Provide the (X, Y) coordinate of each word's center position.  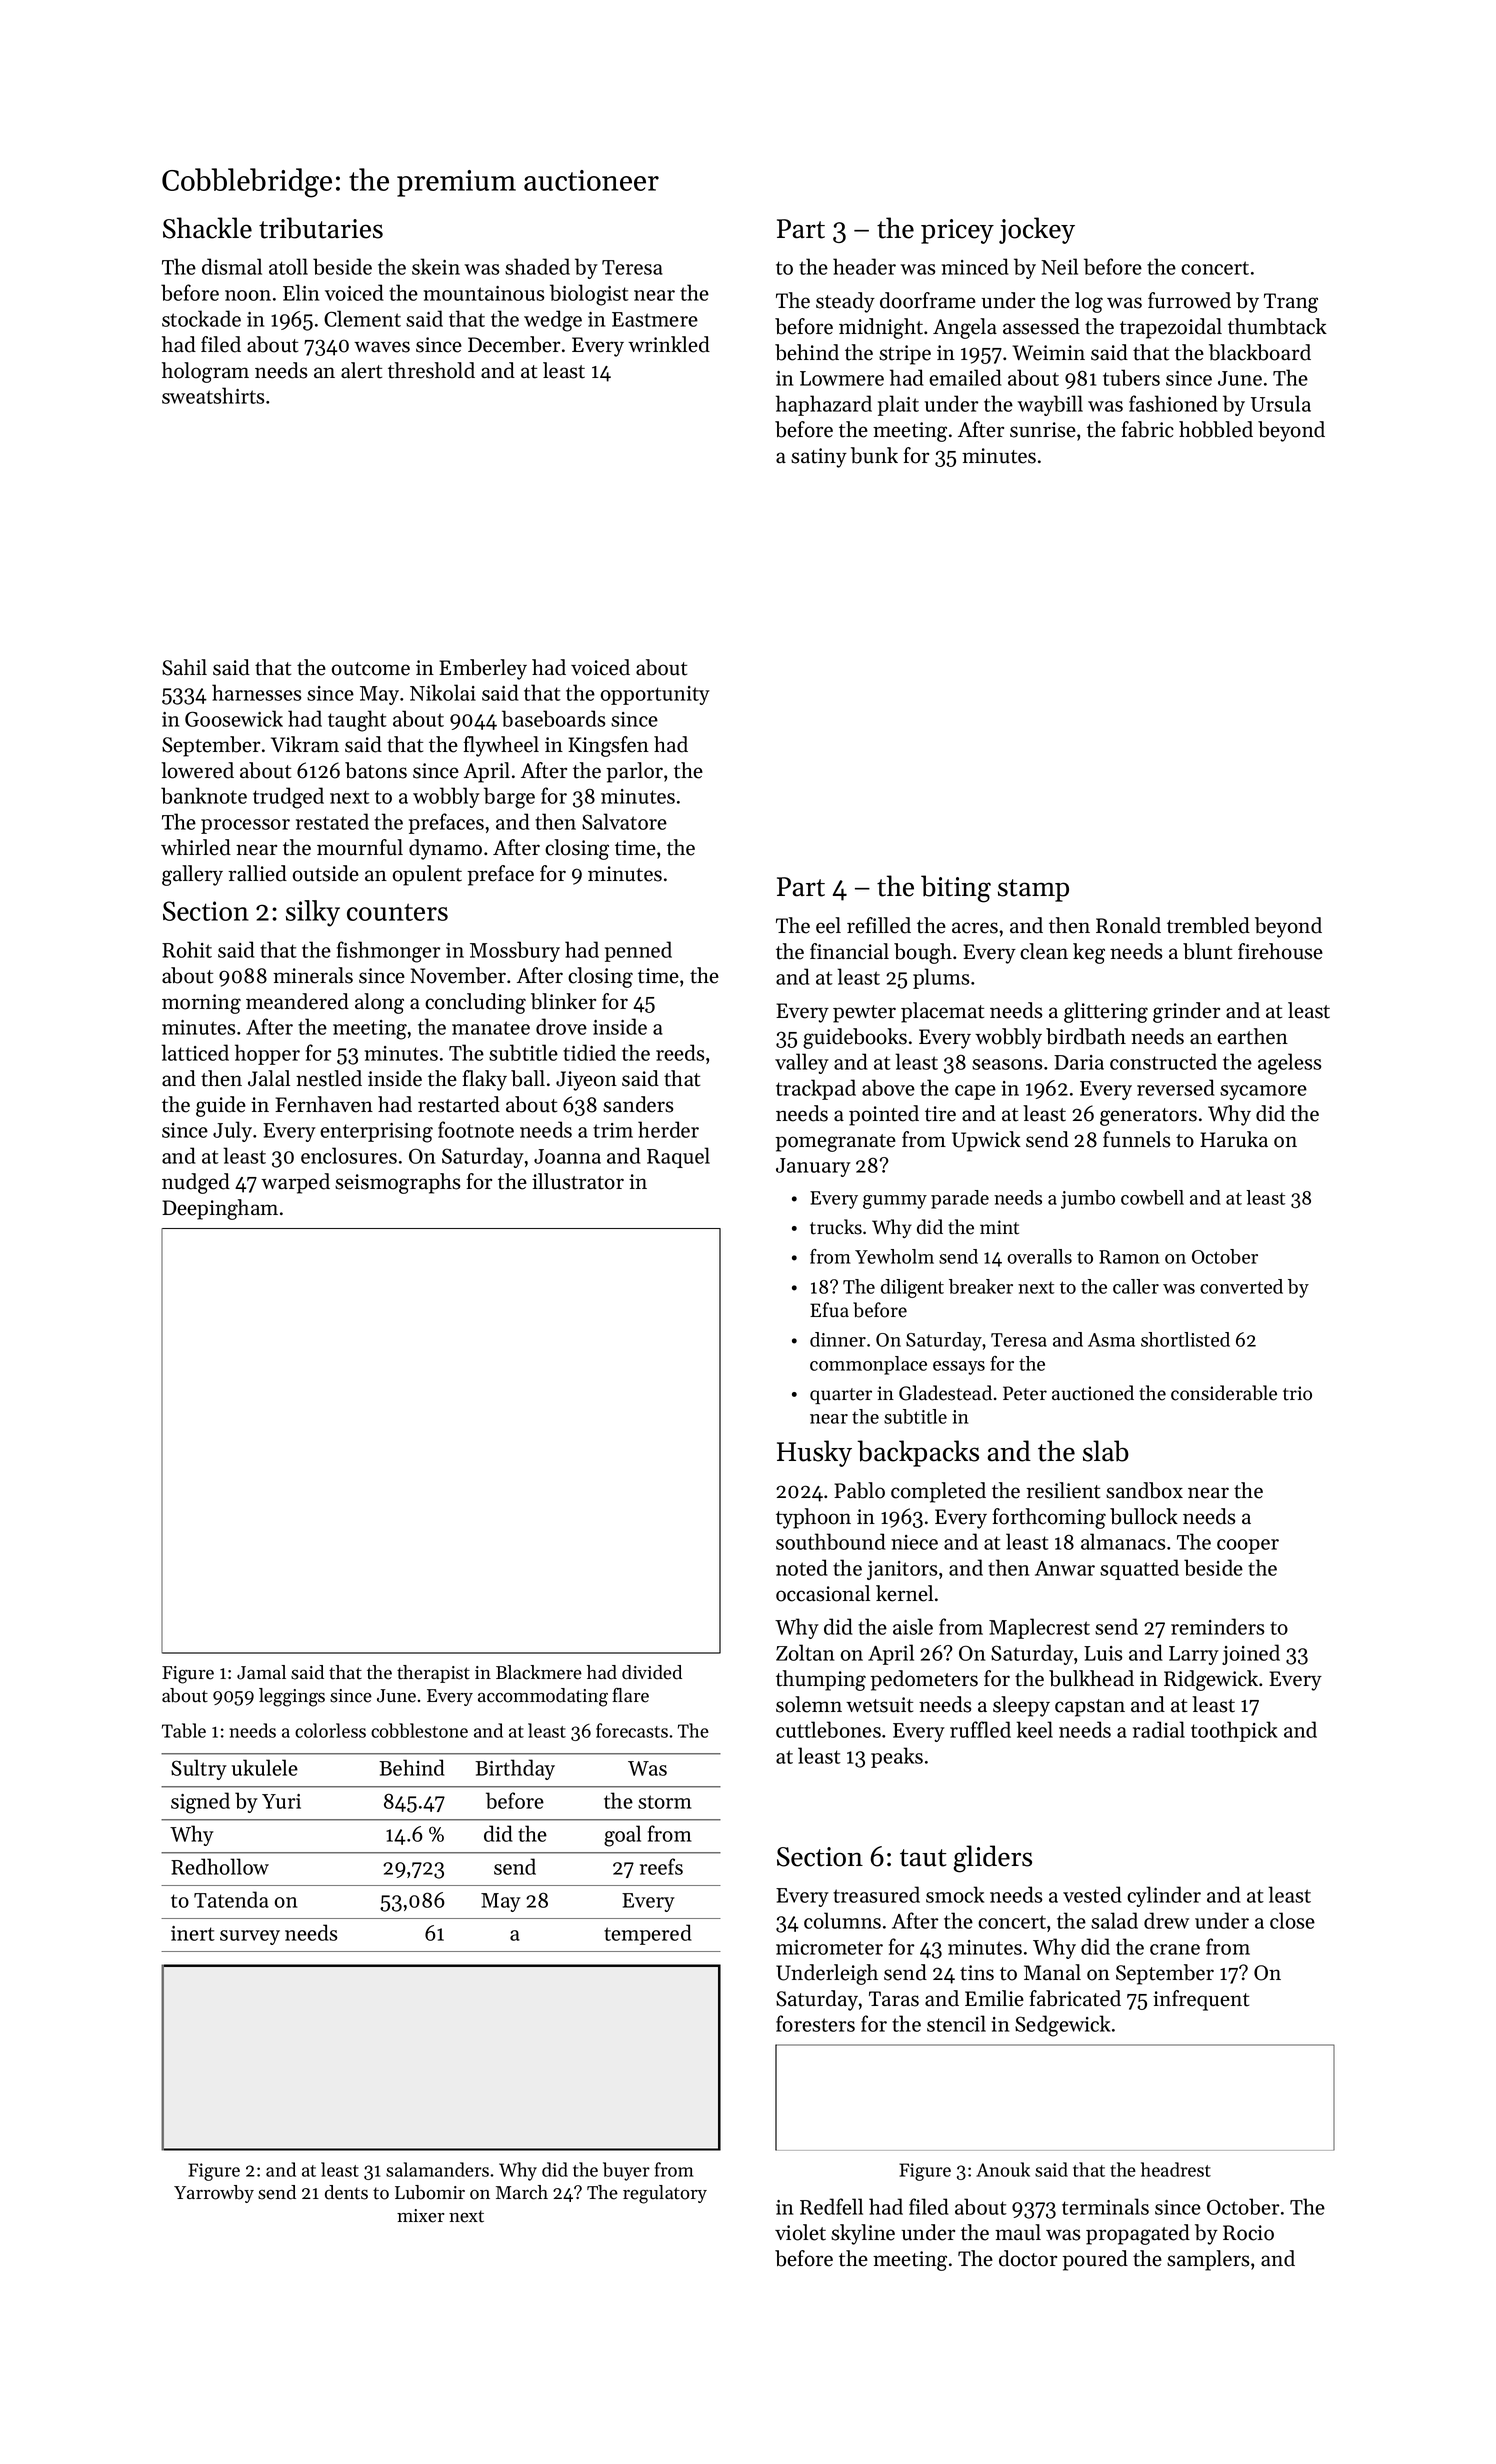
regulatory (665, 2194)
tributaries (321, 228)
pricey (957, 231)
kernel (904, 1593)
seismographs (397, 1183)
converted (1241, 1286)
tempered (648, 1934)
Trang (1291, 303)
